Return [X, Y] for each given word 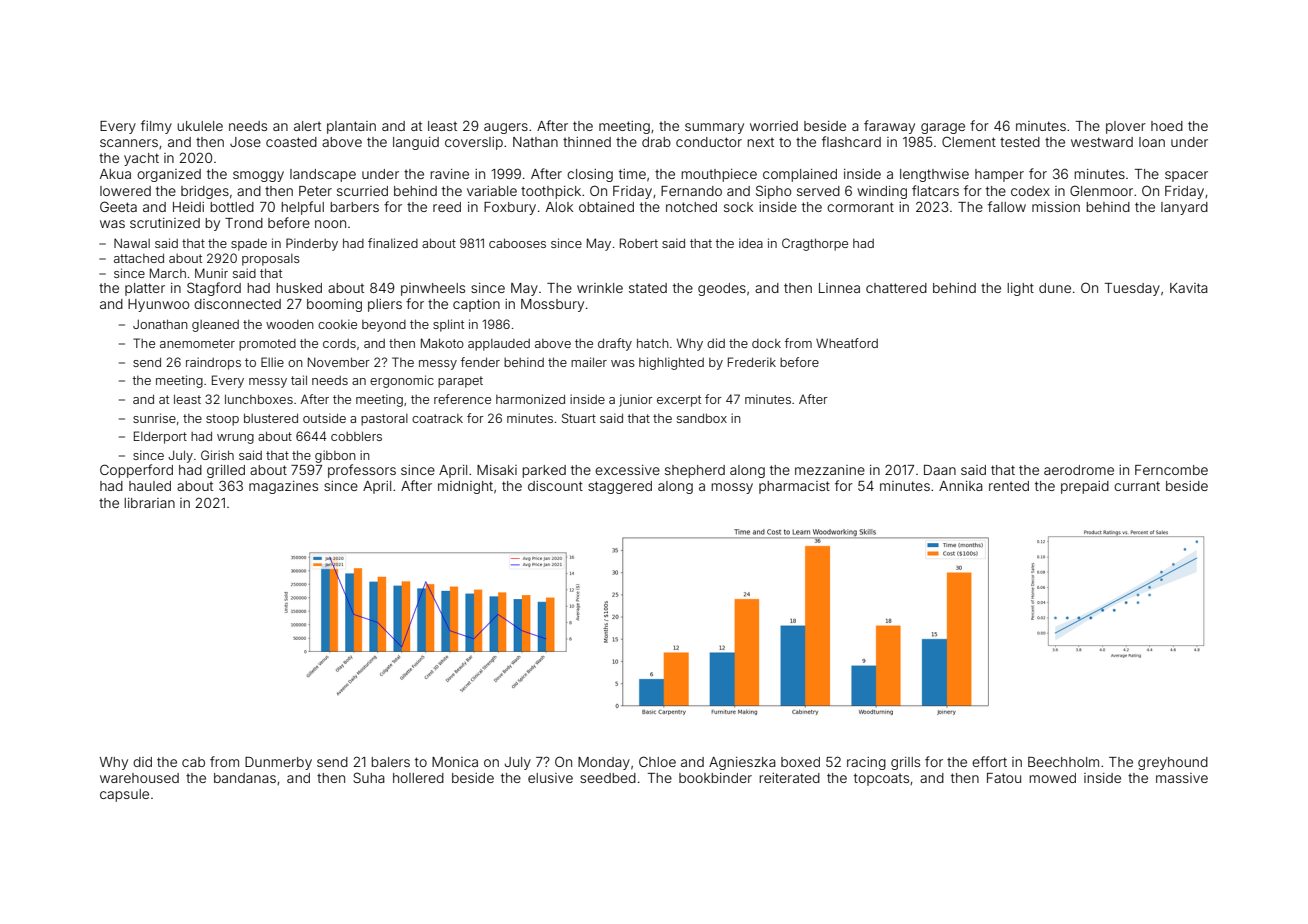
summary [714, 128]
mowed [1052, 778]
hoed [1167, 126]
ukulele [200, 126]
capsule [124, 795]
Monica [455, 762]
